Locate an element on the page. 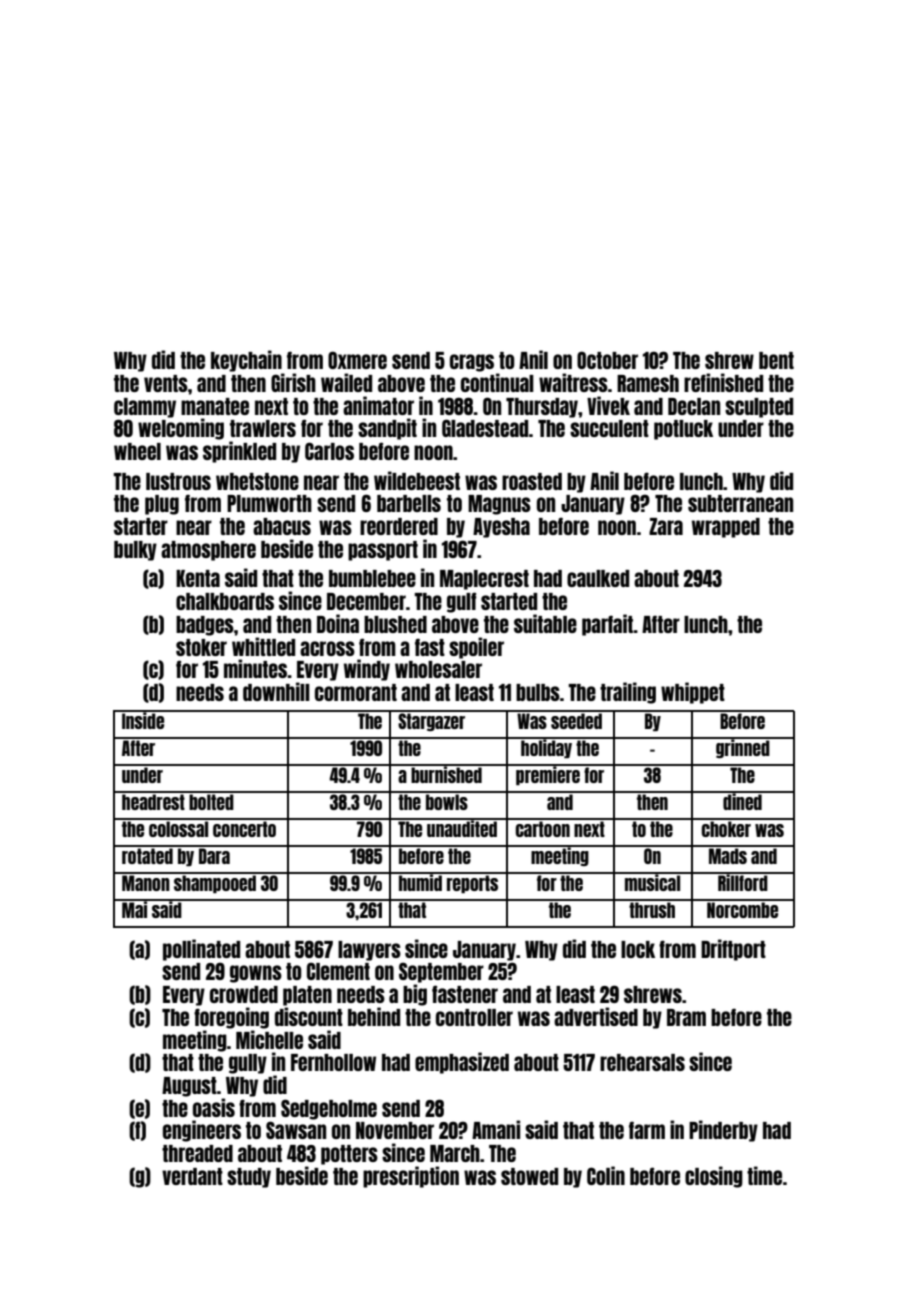 The height and width of the image is (1316, 908). Driftport is located at coordinates (733, 950).
